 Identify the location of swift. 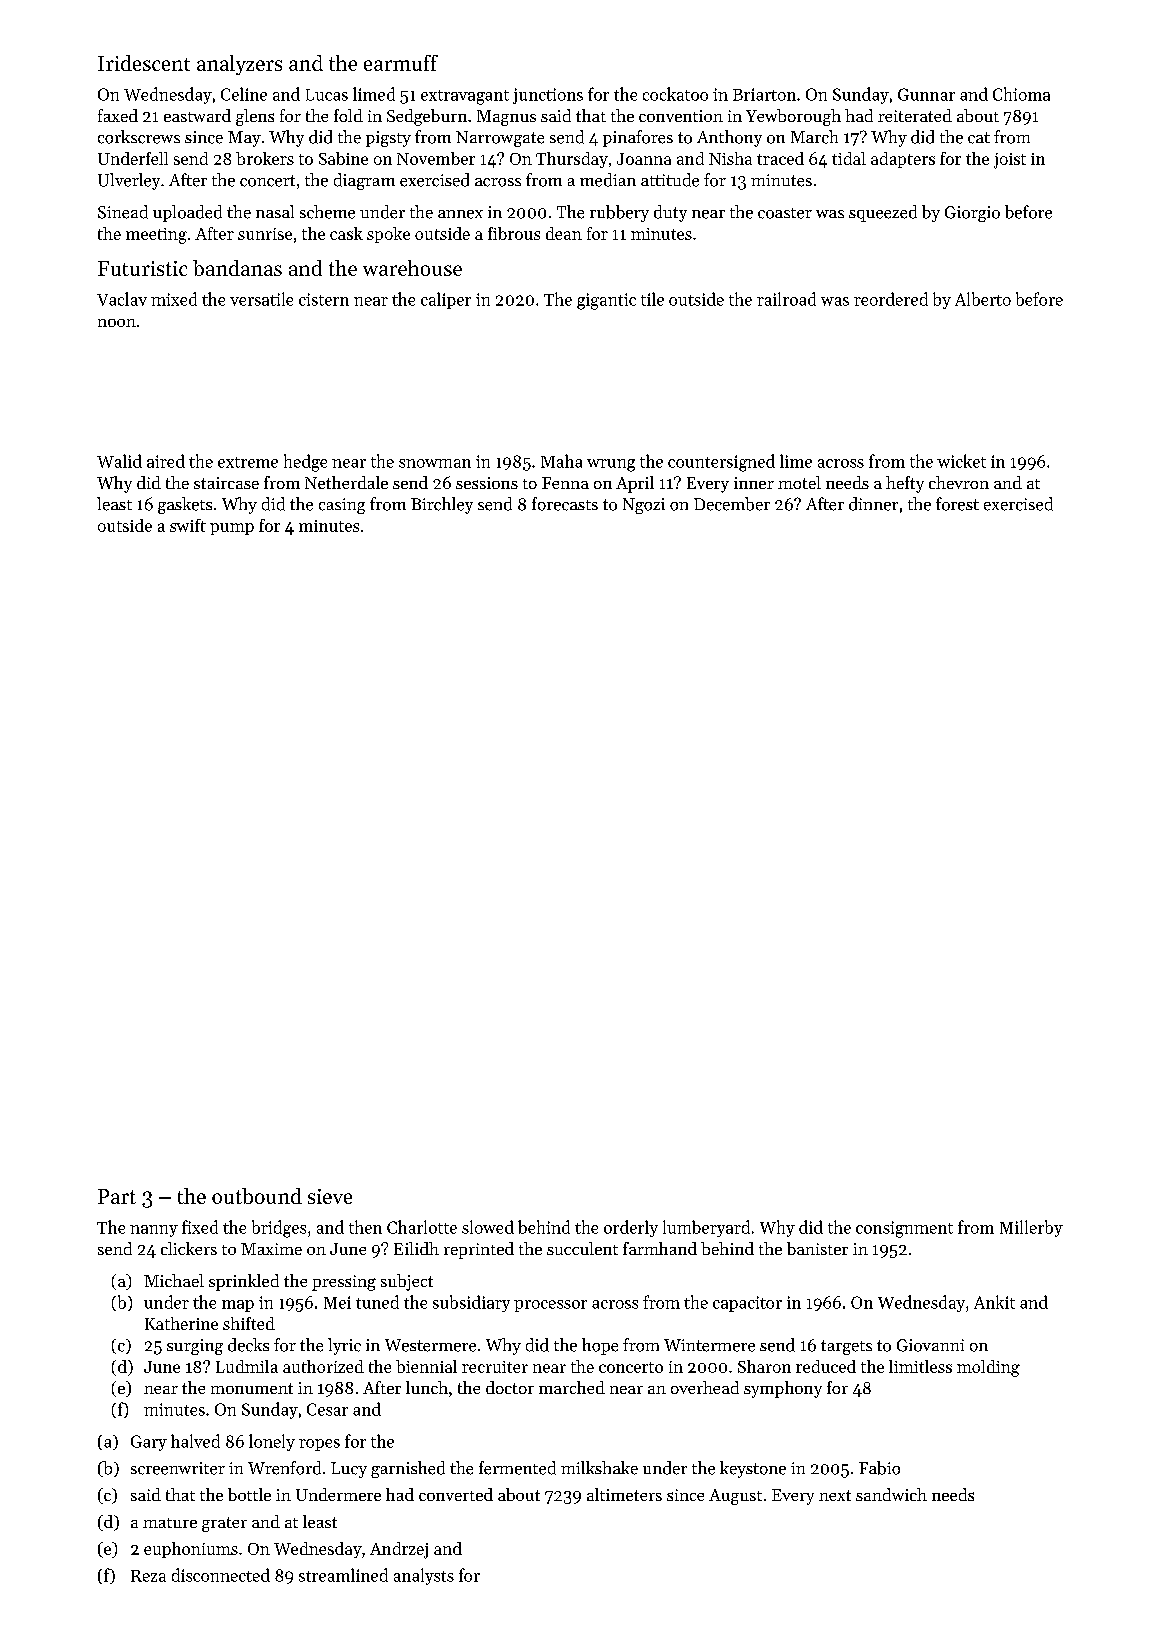
(188, 525).
